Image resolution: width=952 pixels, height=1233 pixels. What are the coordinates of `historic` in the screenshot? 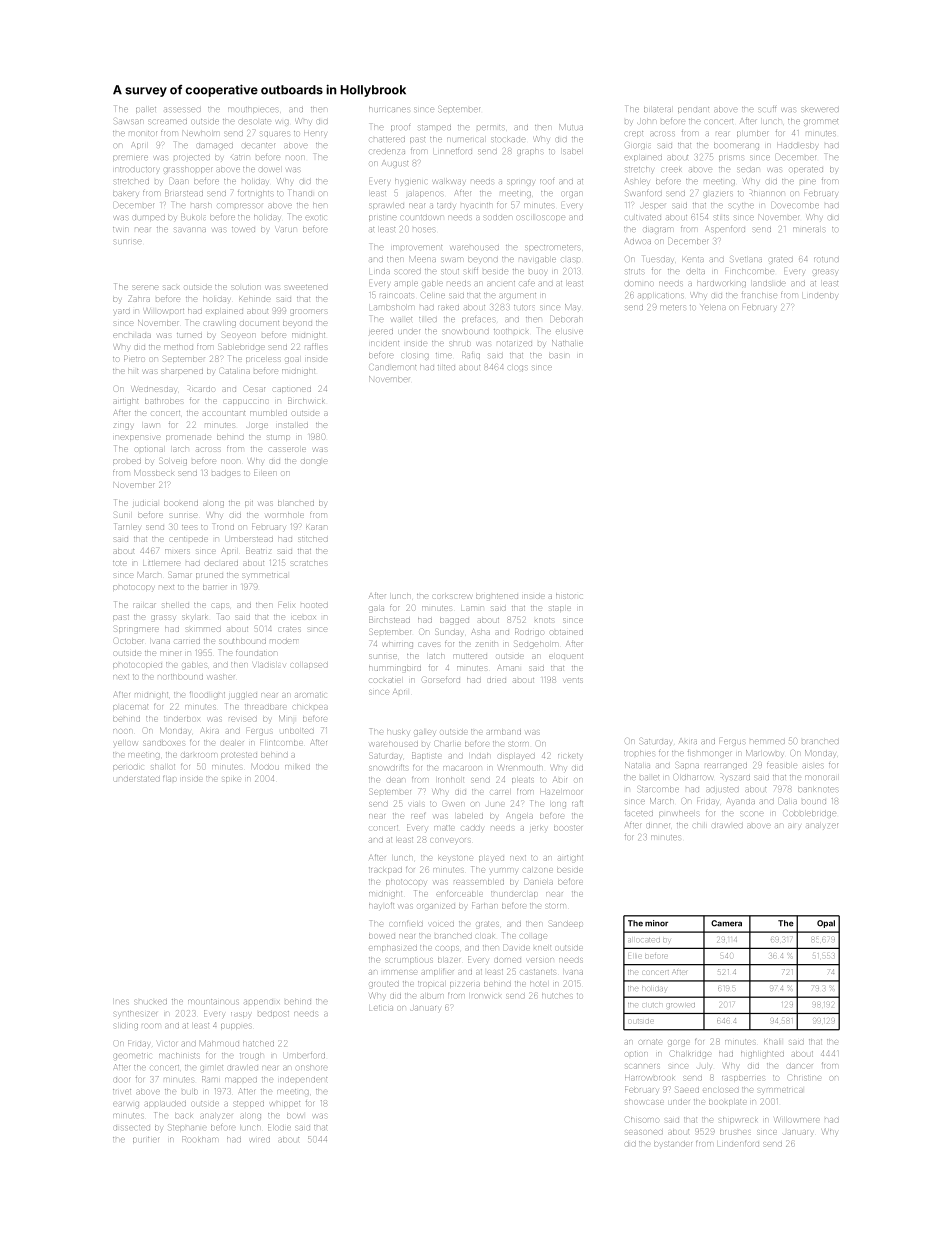 It's located at (569, 596).
